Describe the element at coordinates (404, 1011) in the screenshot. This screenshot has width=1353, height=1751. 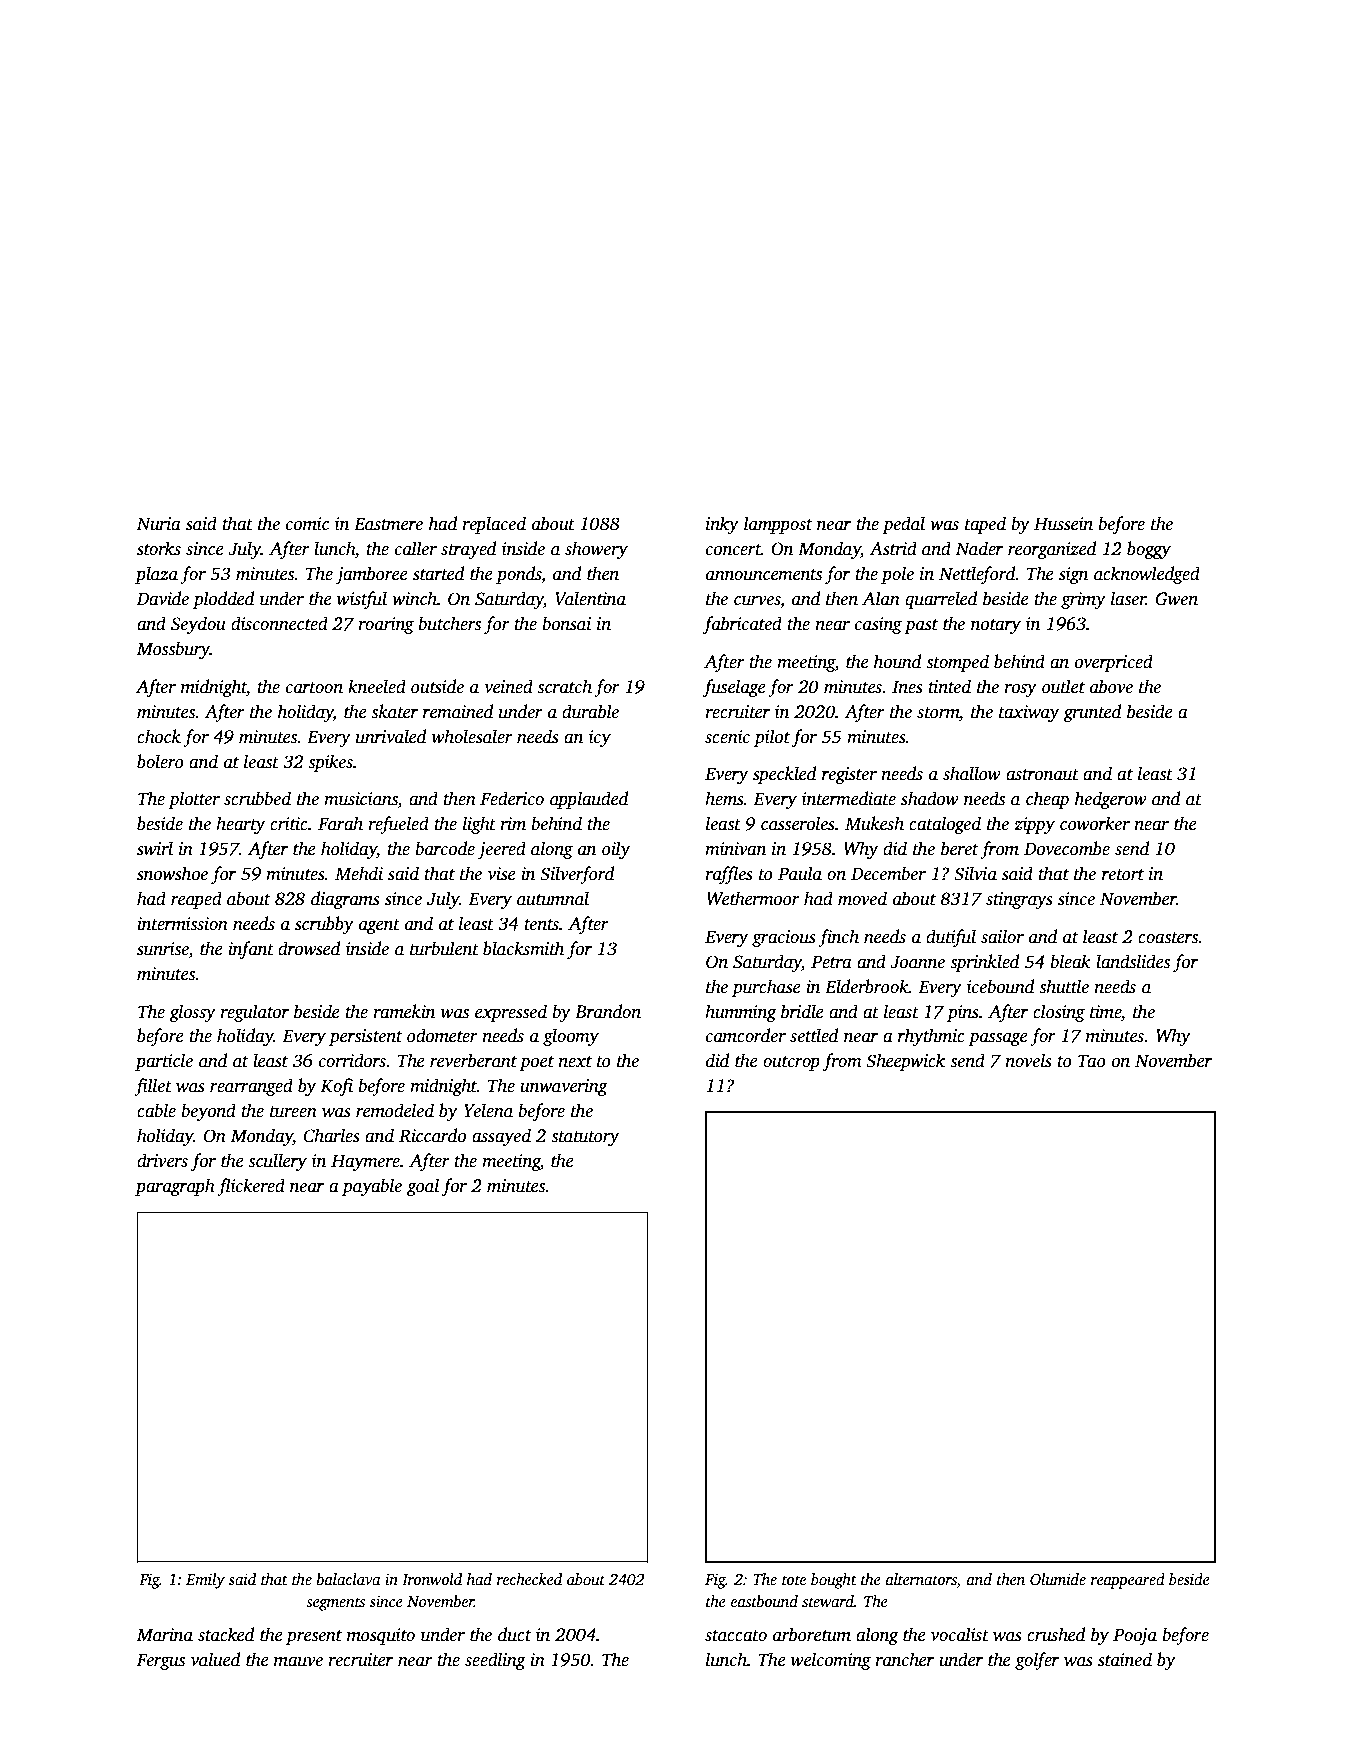
I see `ramekin` at that location.
